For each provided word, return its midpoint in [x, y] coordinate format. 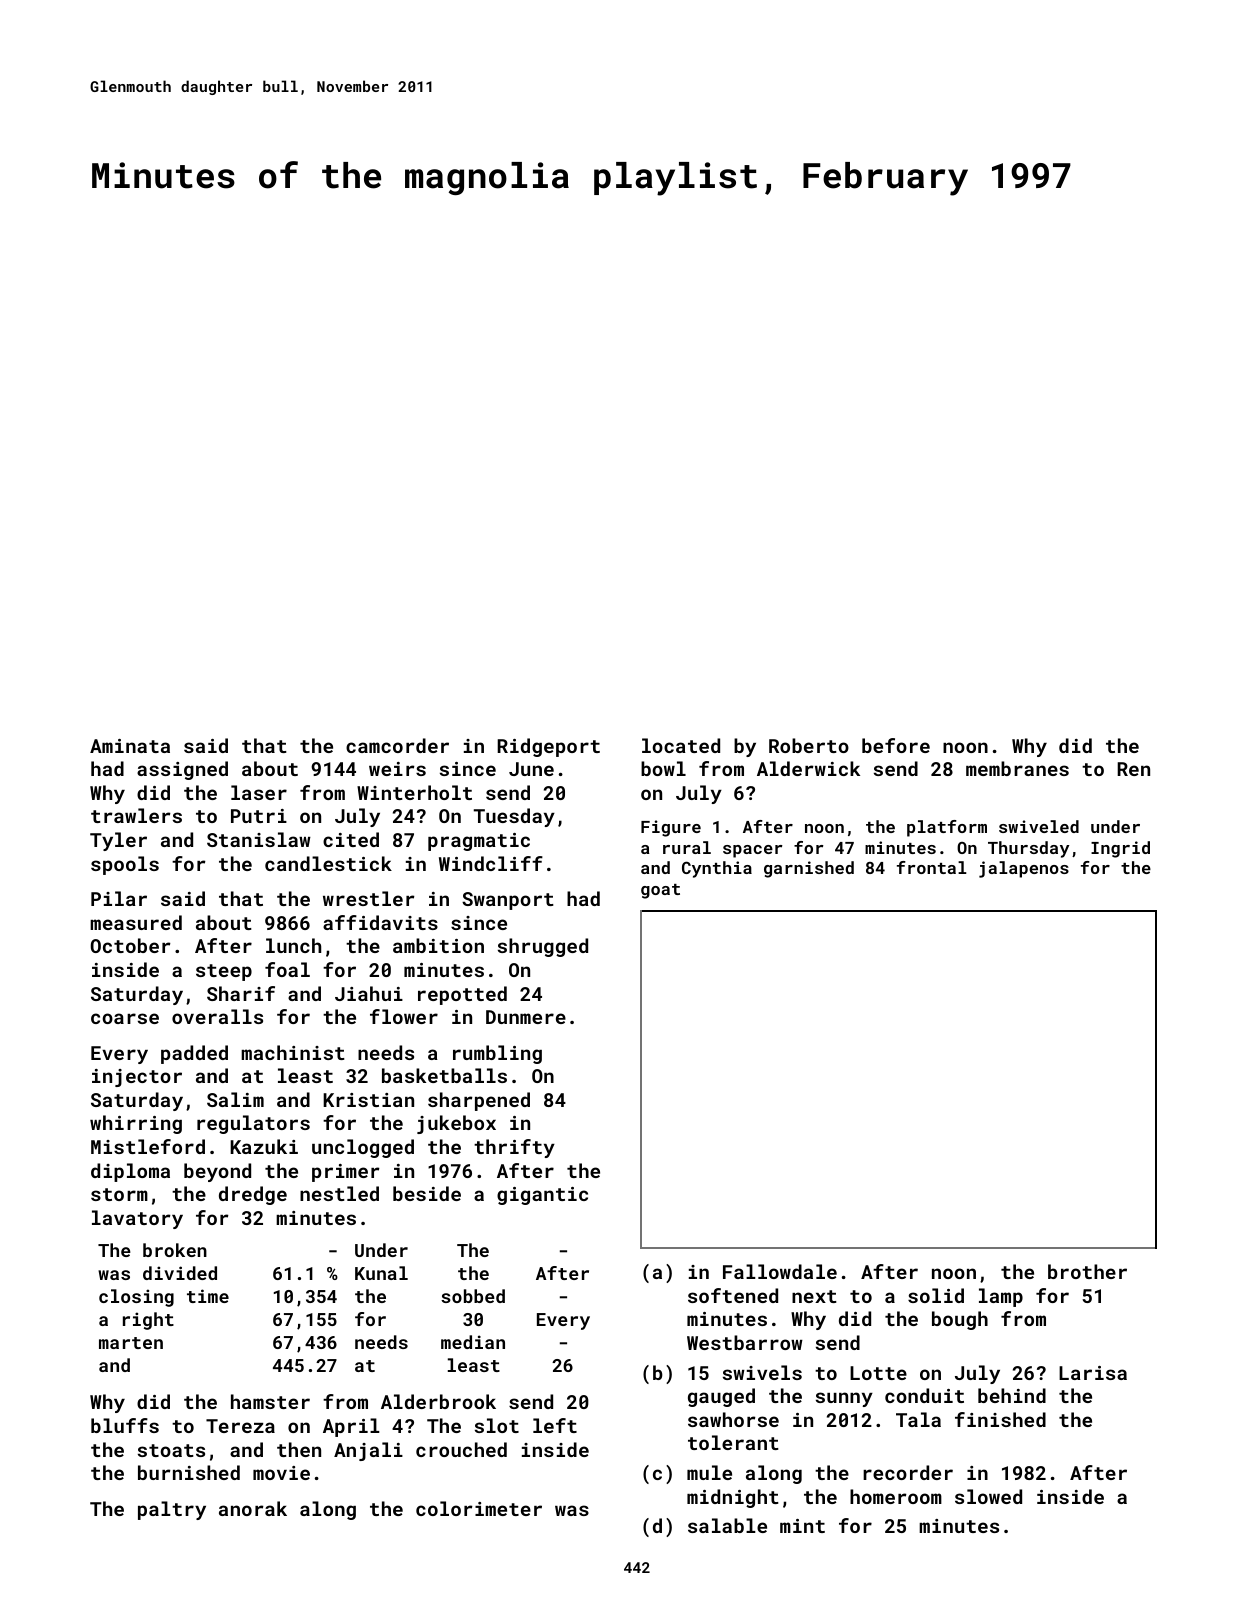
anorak [253, 1508]
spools [125, 865]
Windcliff [491, 863]
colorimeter [479, 1508]
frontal [932, 867]
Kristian [368, 1100]
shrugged [543, 947]
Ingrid [1120, 849]
